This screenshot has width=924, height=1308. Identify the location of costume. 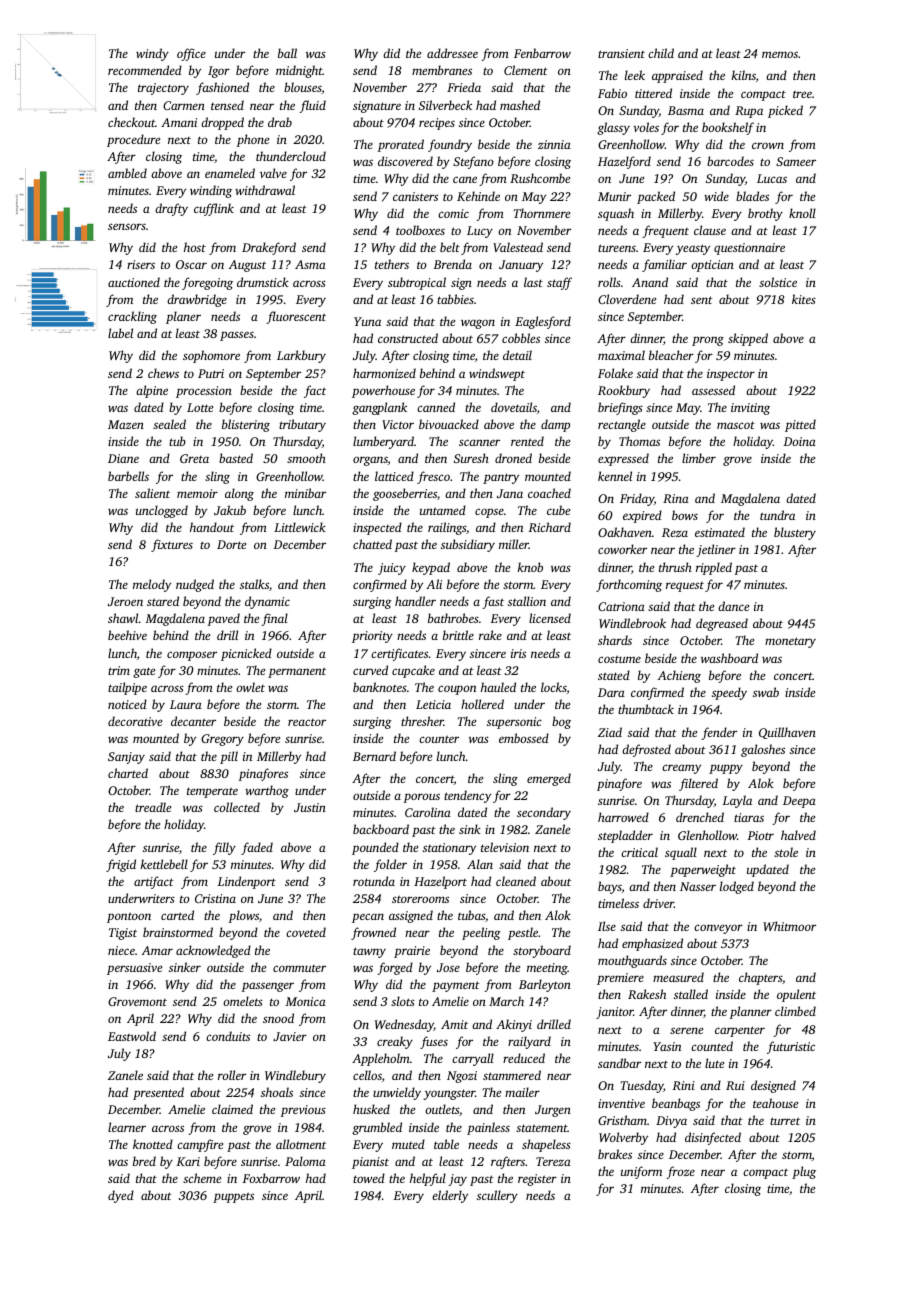
(619, 659).
